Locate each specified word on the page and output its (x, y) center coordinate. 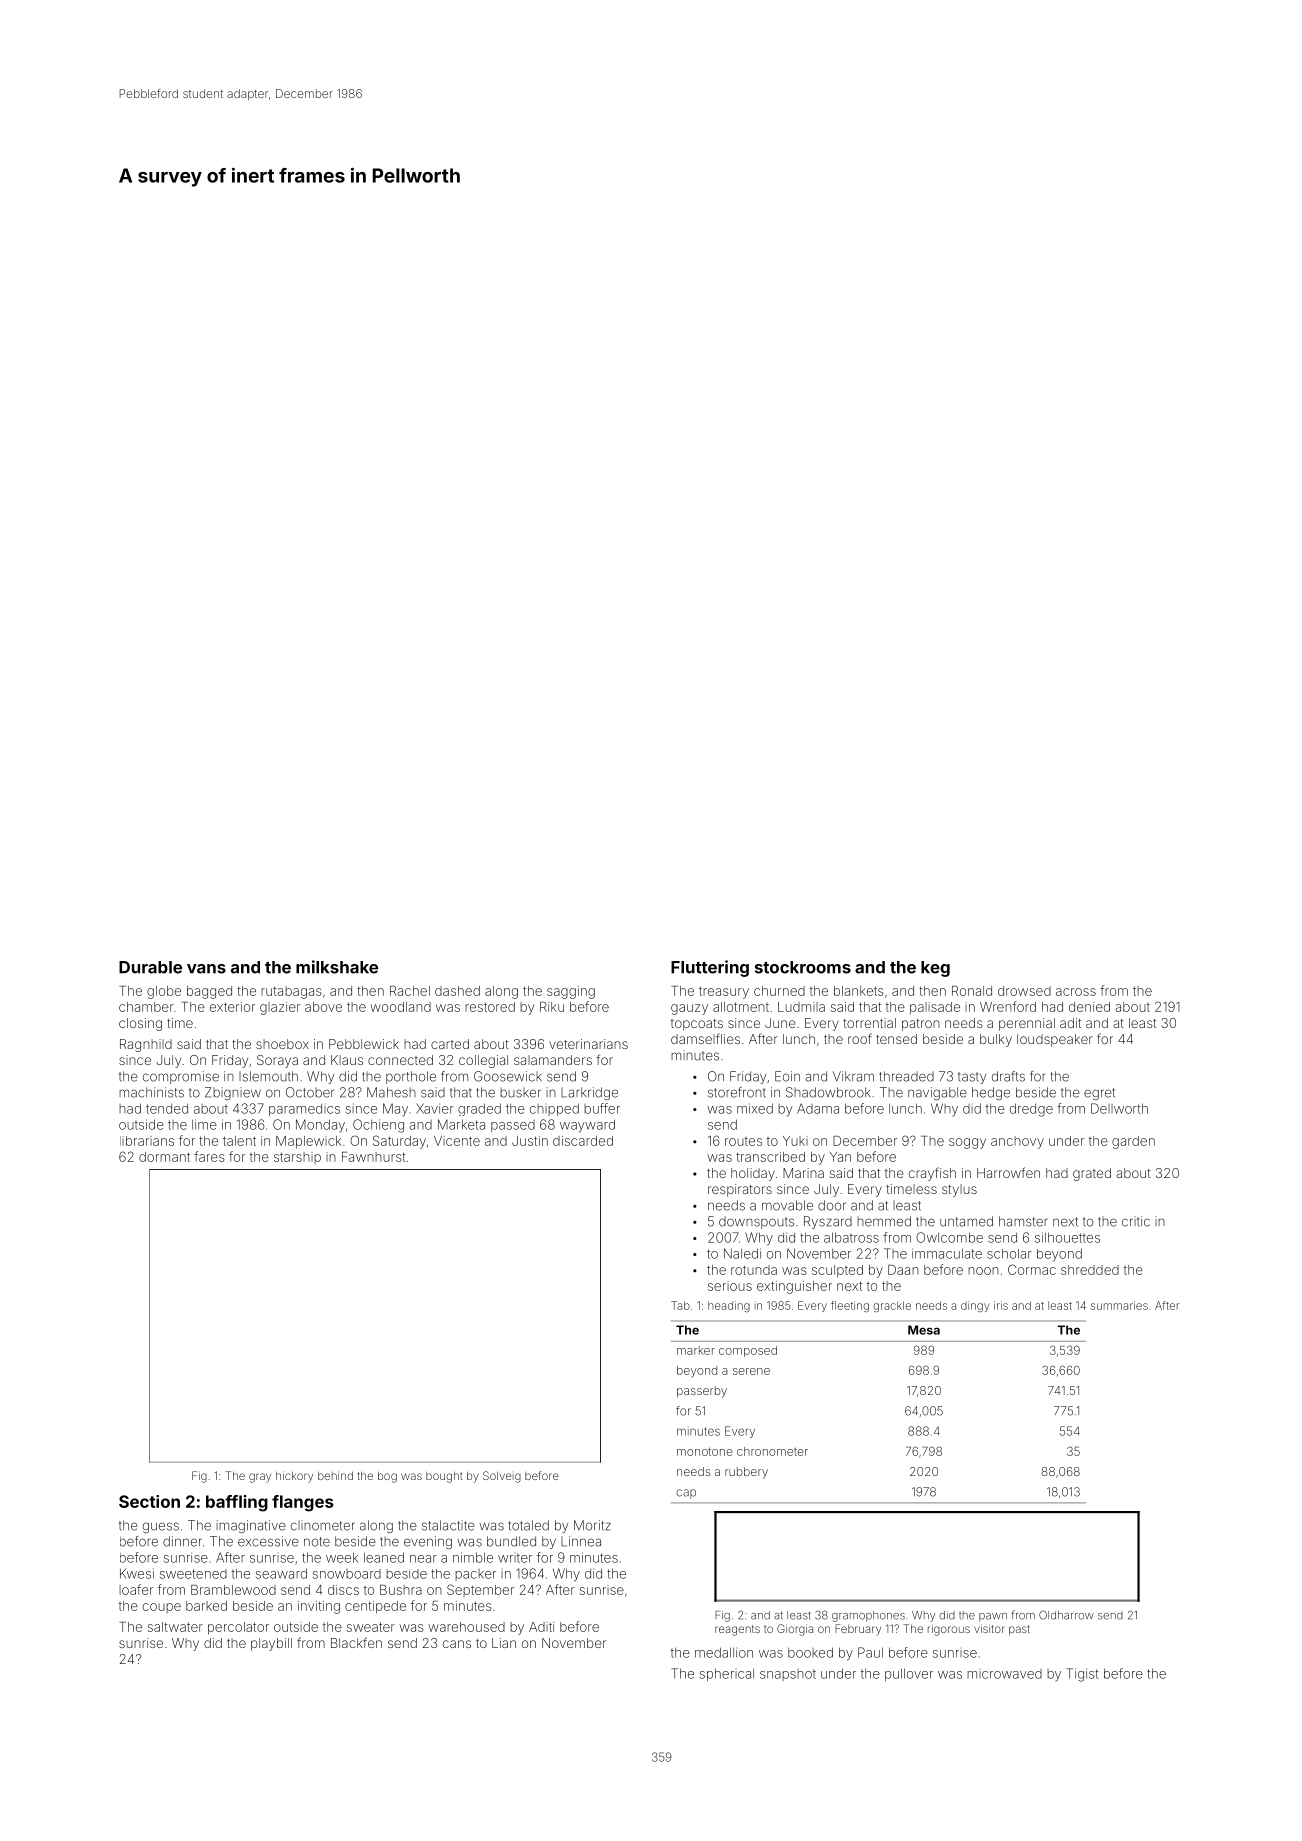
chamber (146, 1007)
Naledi (742, 1253)
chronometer (772, 1451)
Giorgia (795, 1630)
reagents (737, 1630)
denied (1089, 1007)
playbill (271, 1644)
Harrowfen (1008, 1172)
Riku (552, 1007)
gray (260, 1478)
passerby (702, 1392)
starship (297, 1158)
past (1019, 1630)
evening (428, 1542)
